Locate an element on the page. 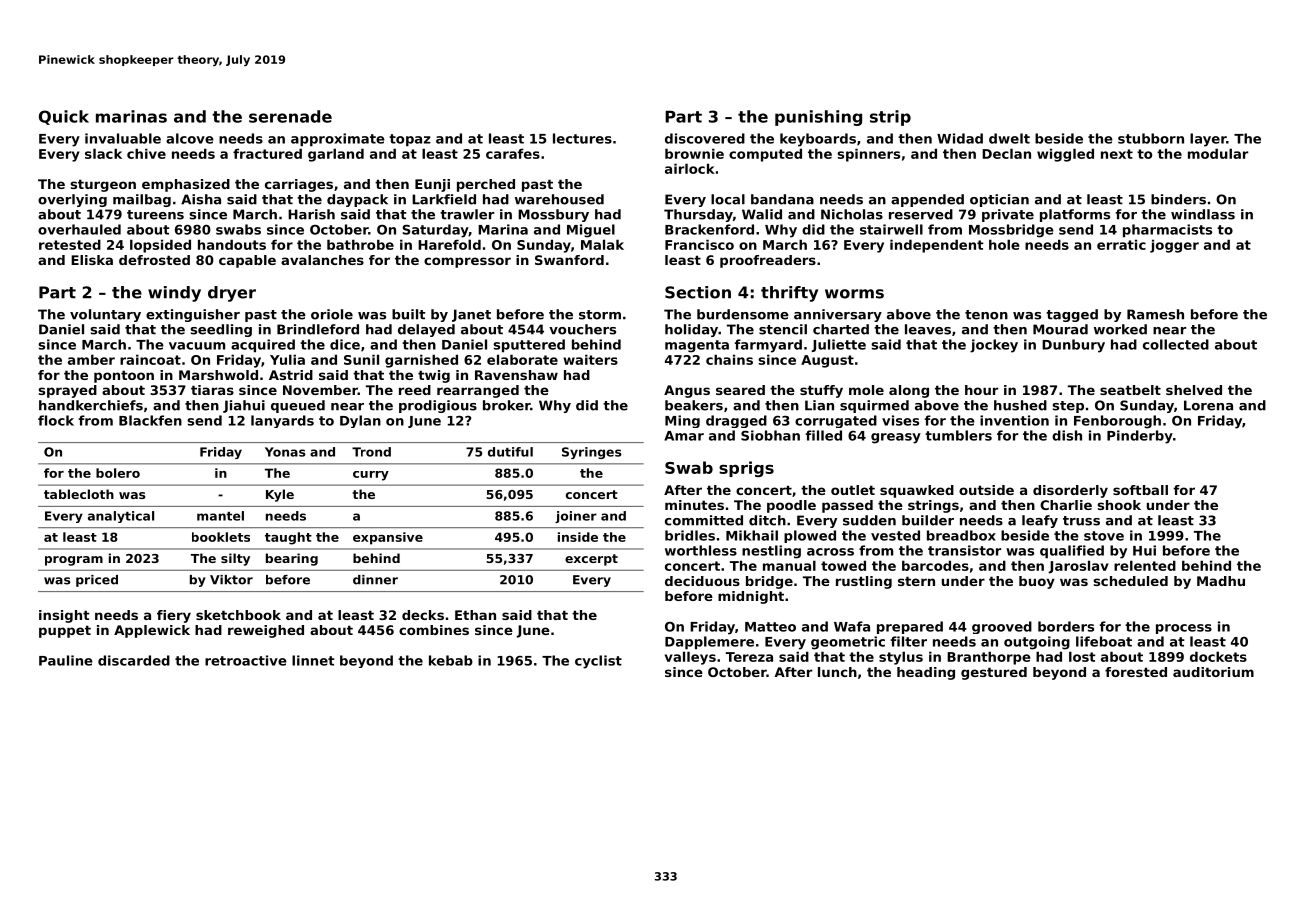  burdensome is located at coordinates (743, 314).
